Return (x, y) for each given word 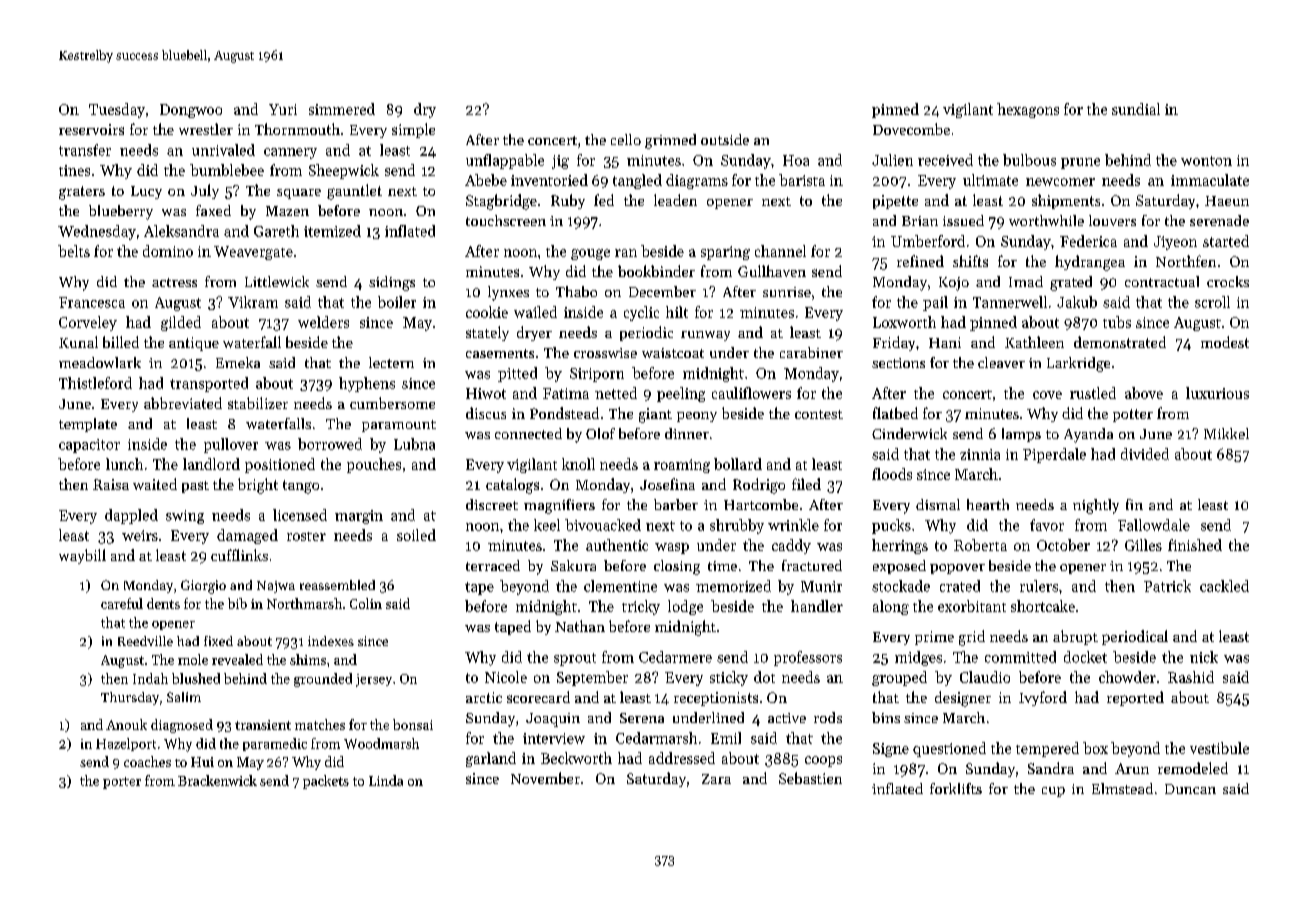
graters (82, 193)
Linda (386, 780)
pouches (374, 465)
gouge (590, 254)
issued (963, 220)
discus (486, 413)
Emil (726, 738)
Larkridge (1078, 364)
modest (1225, 342)
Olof (600, 433)
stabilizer (258, 403)
